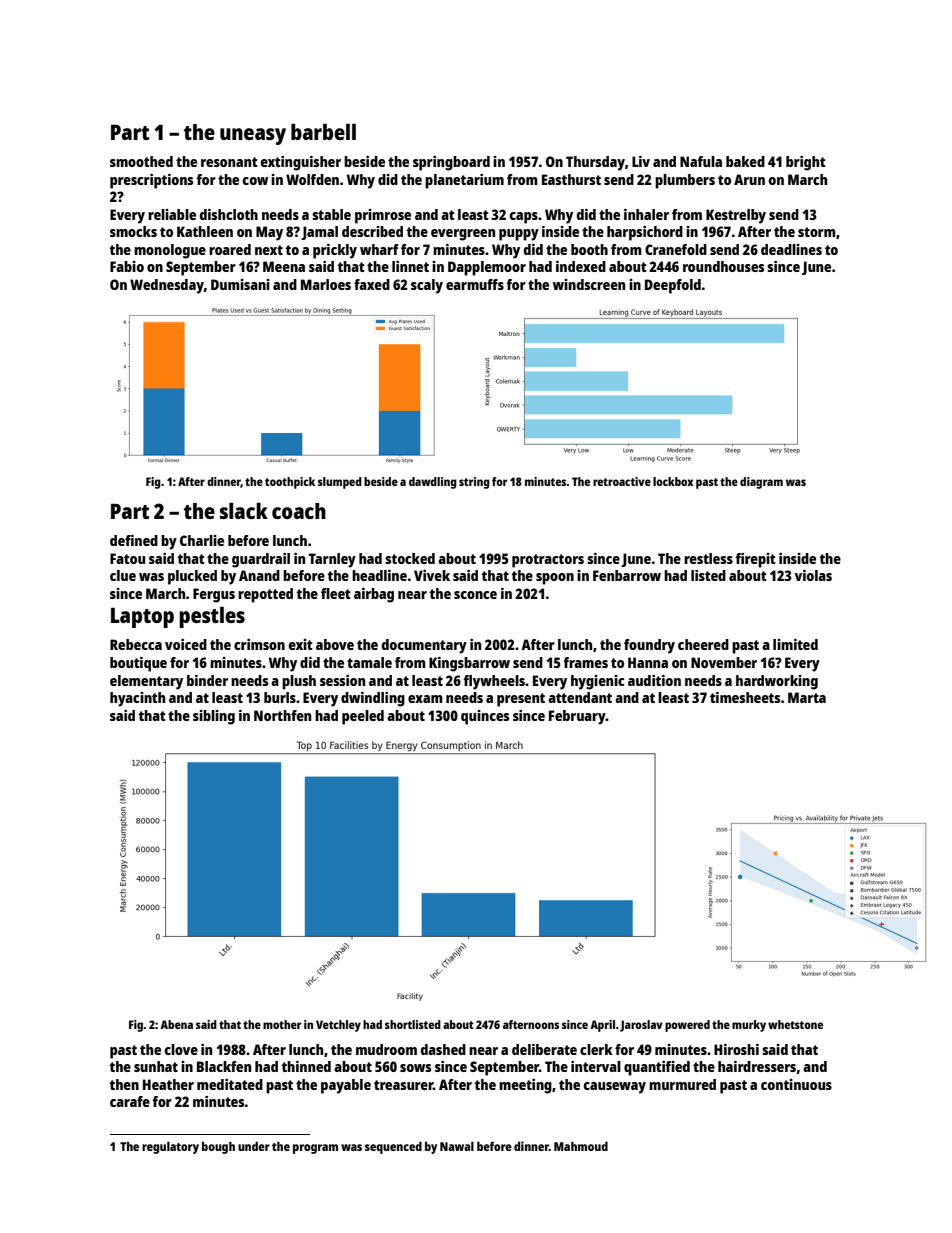 The width and height of the image is (952, 1233). Describe the element at coordinates (673, 481) in the image. I see `lockbox` at that location.
